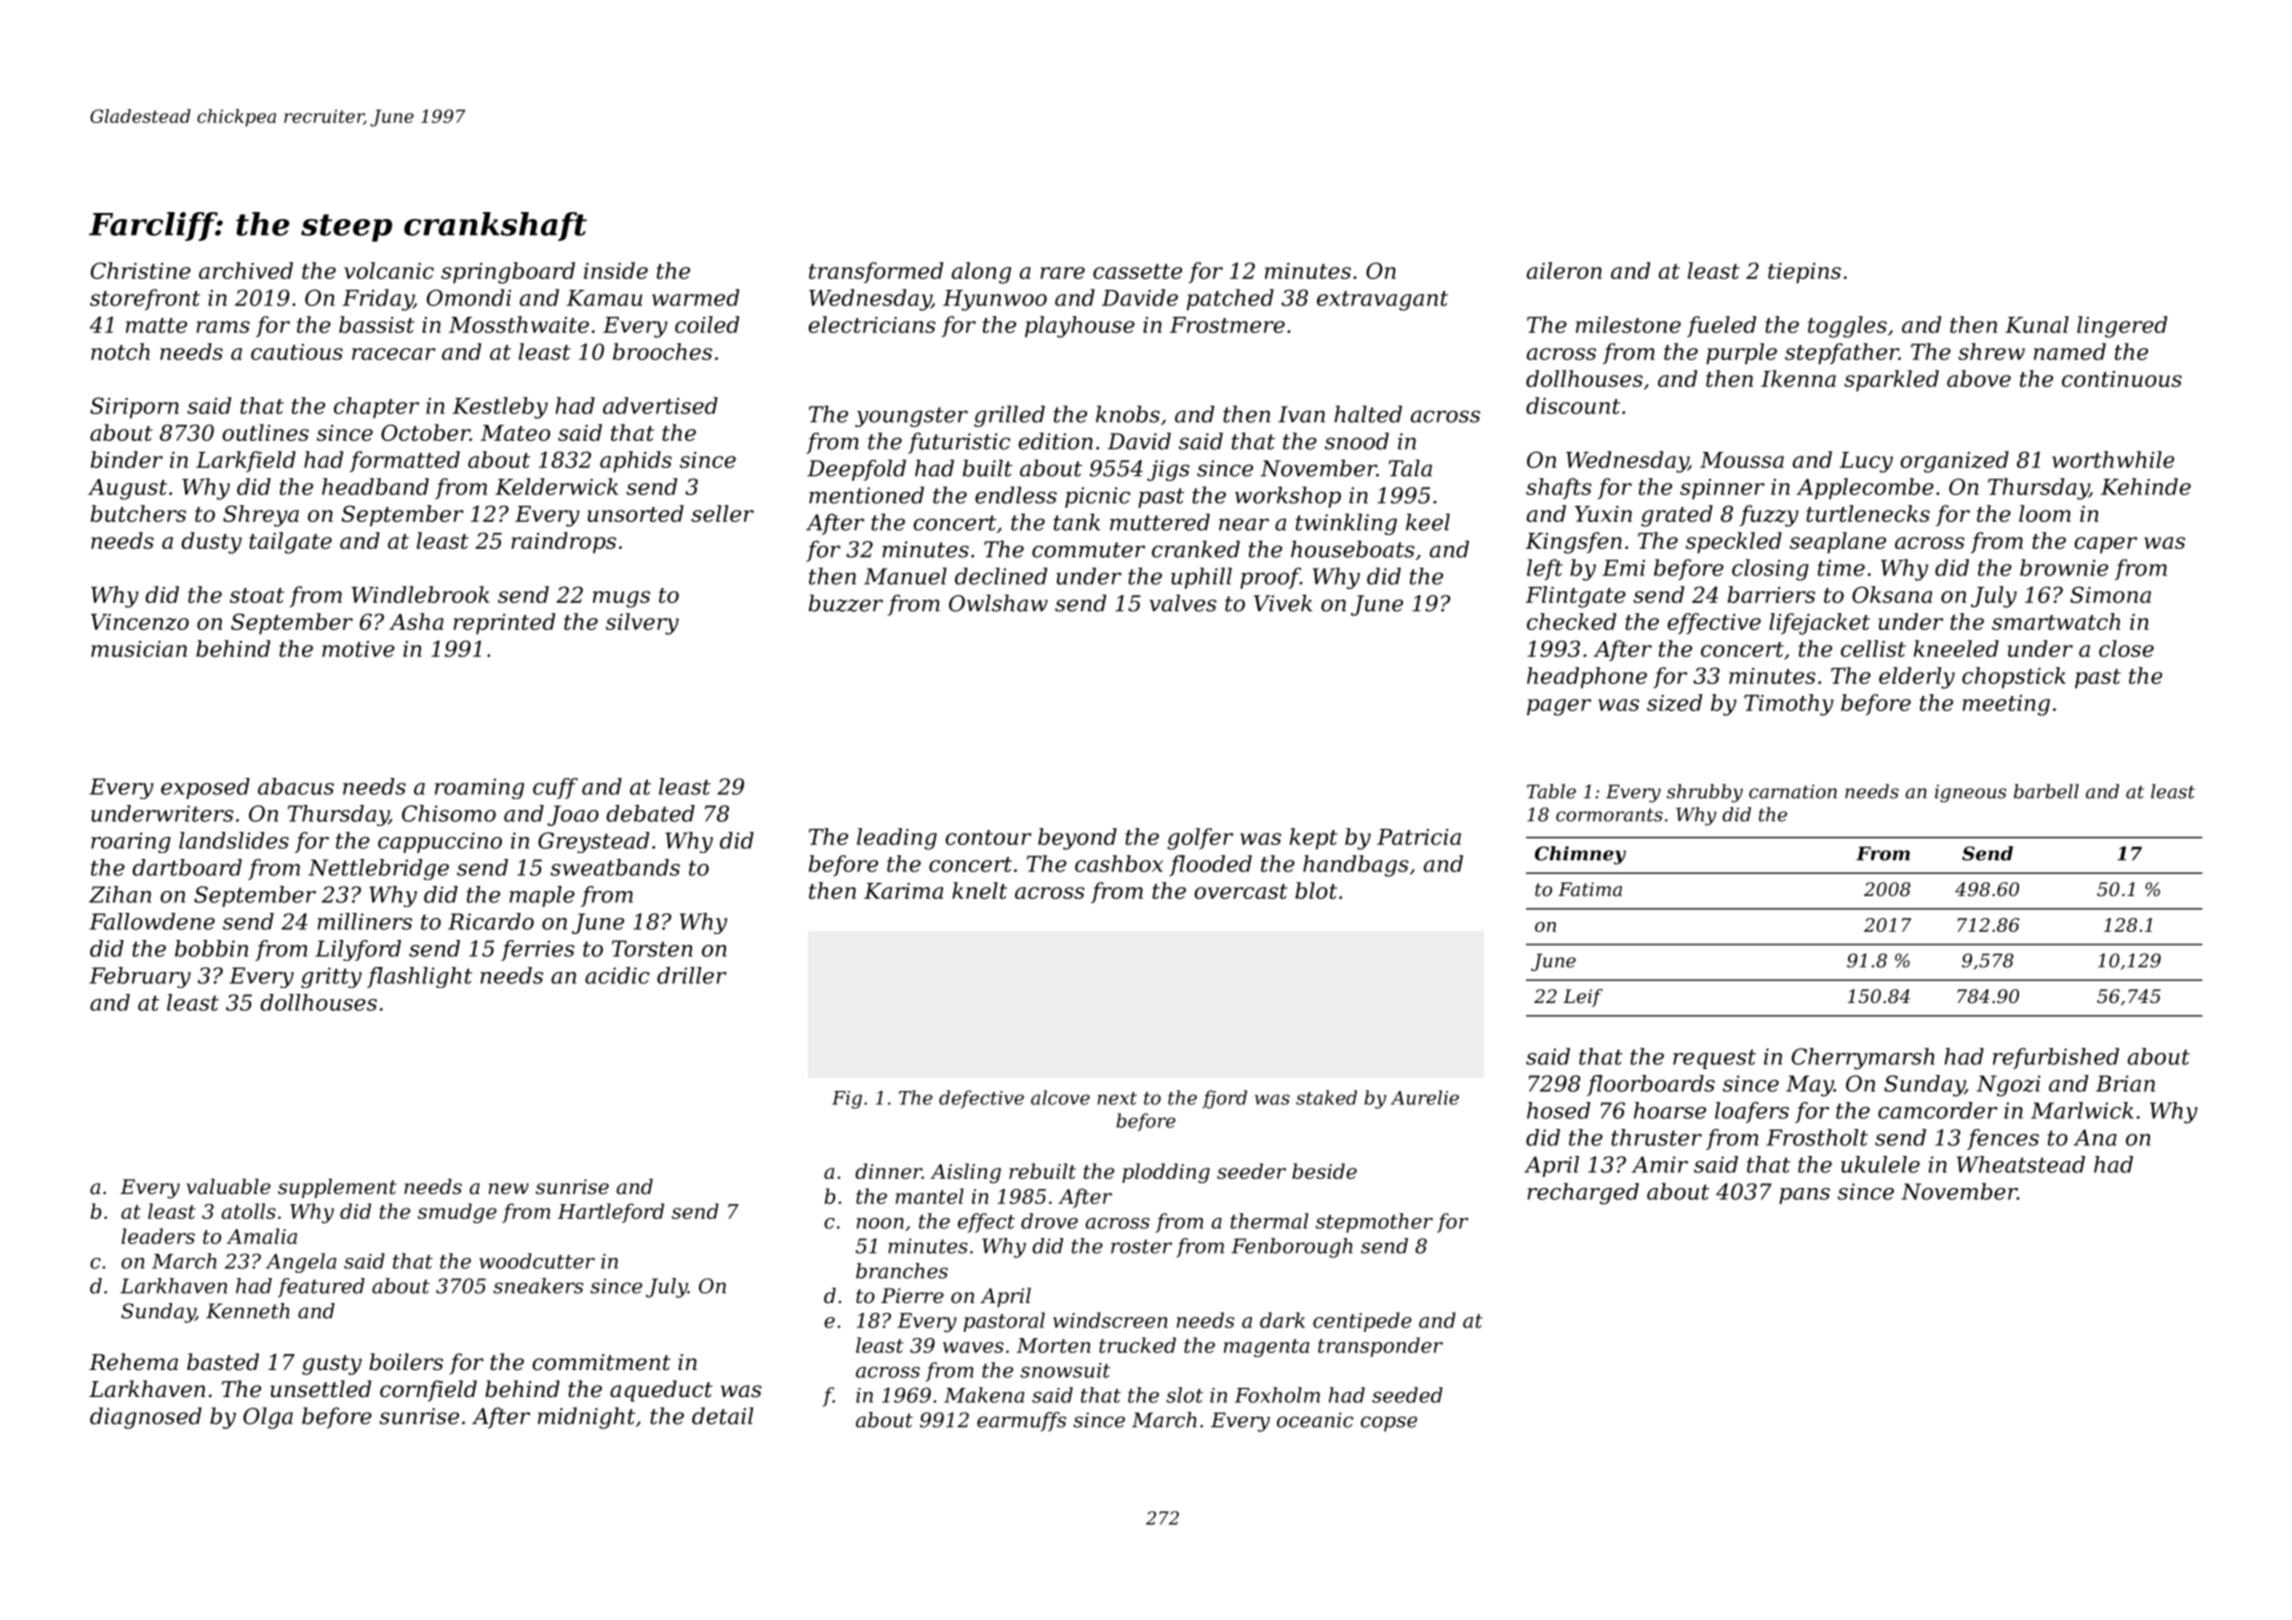 Image resolution: width=2292 pixels, height=1620 pixels. I want to click on twinkling, so click(1346, 524).
